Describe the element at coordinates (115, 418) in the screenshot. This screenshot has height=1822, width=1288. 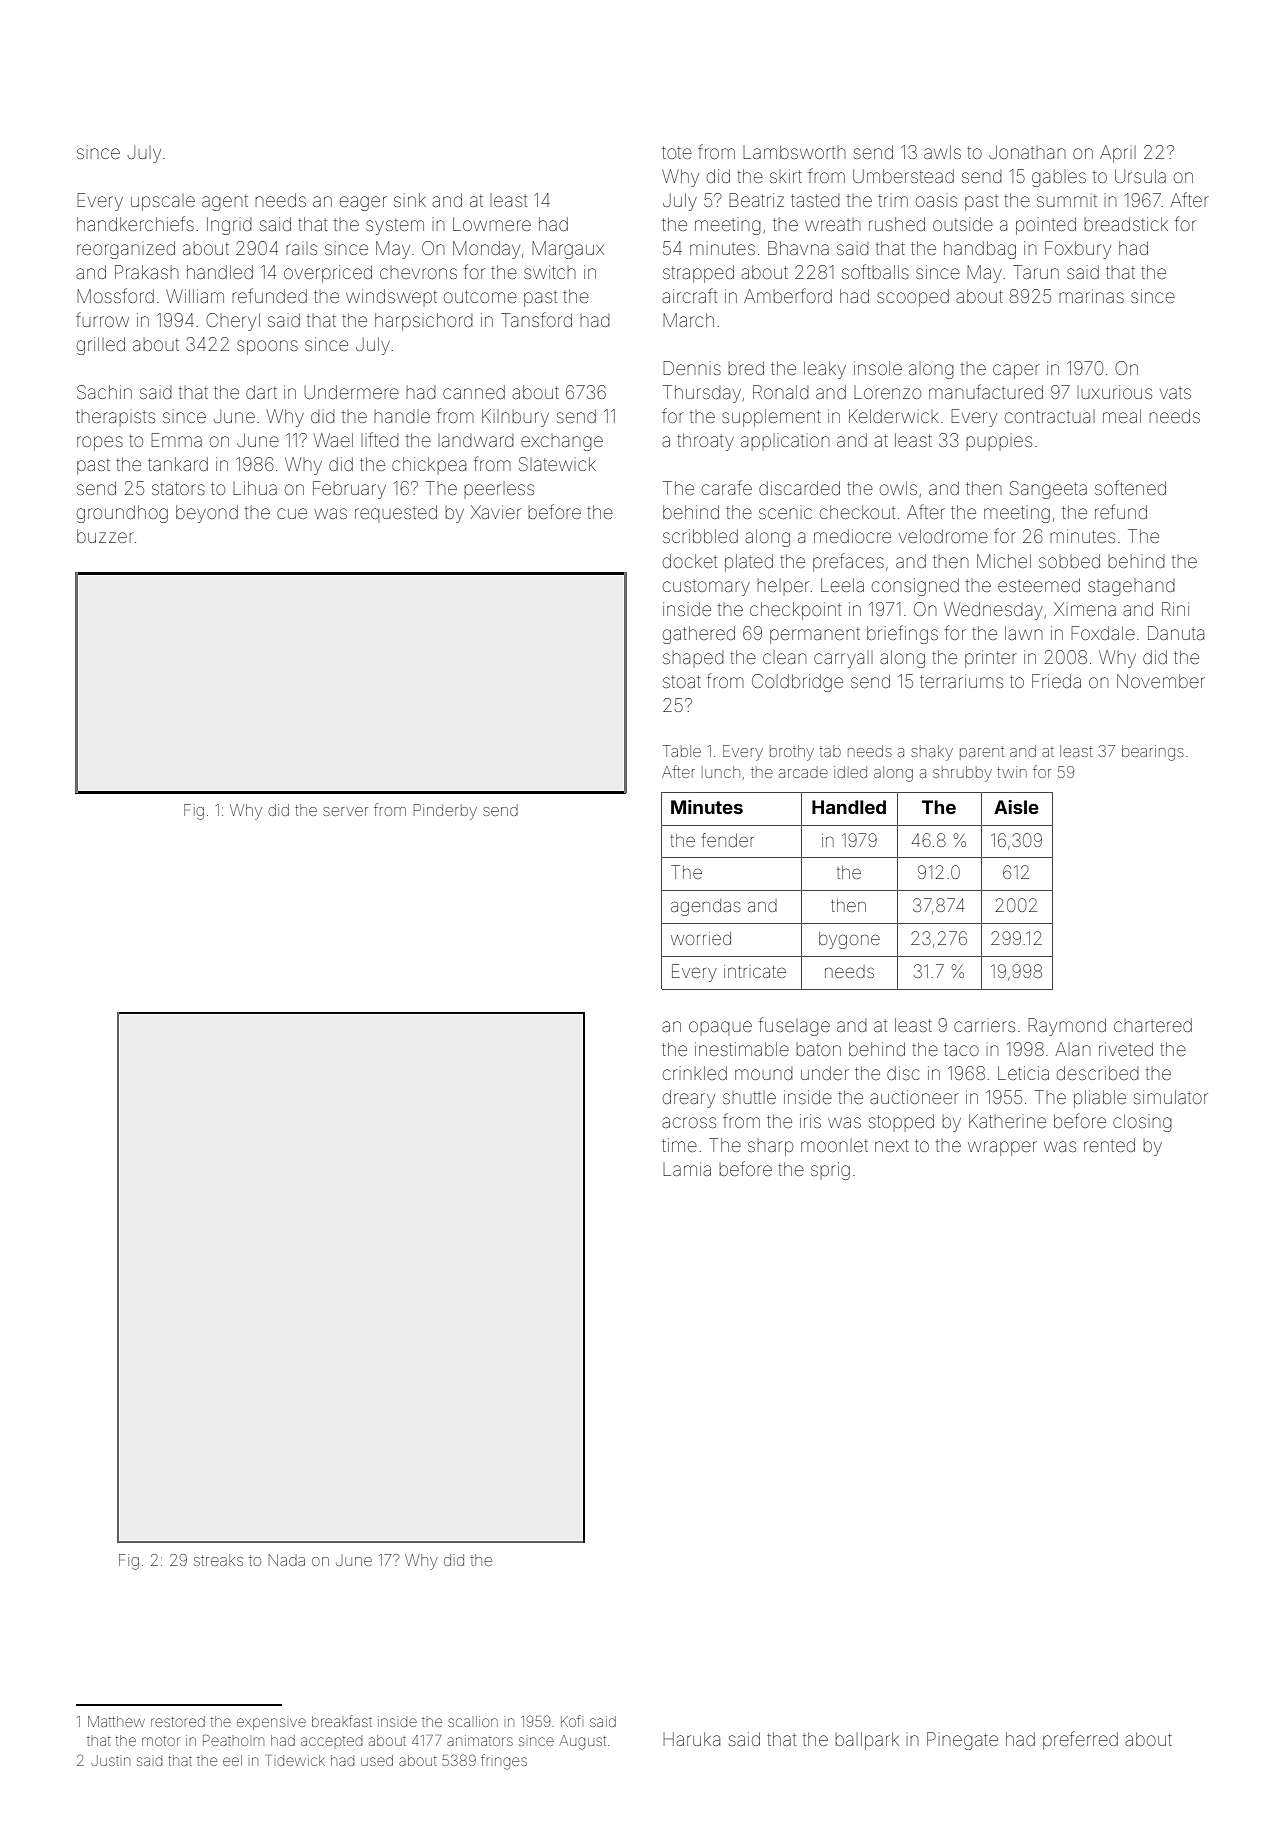
I see `therapists` at that location.
